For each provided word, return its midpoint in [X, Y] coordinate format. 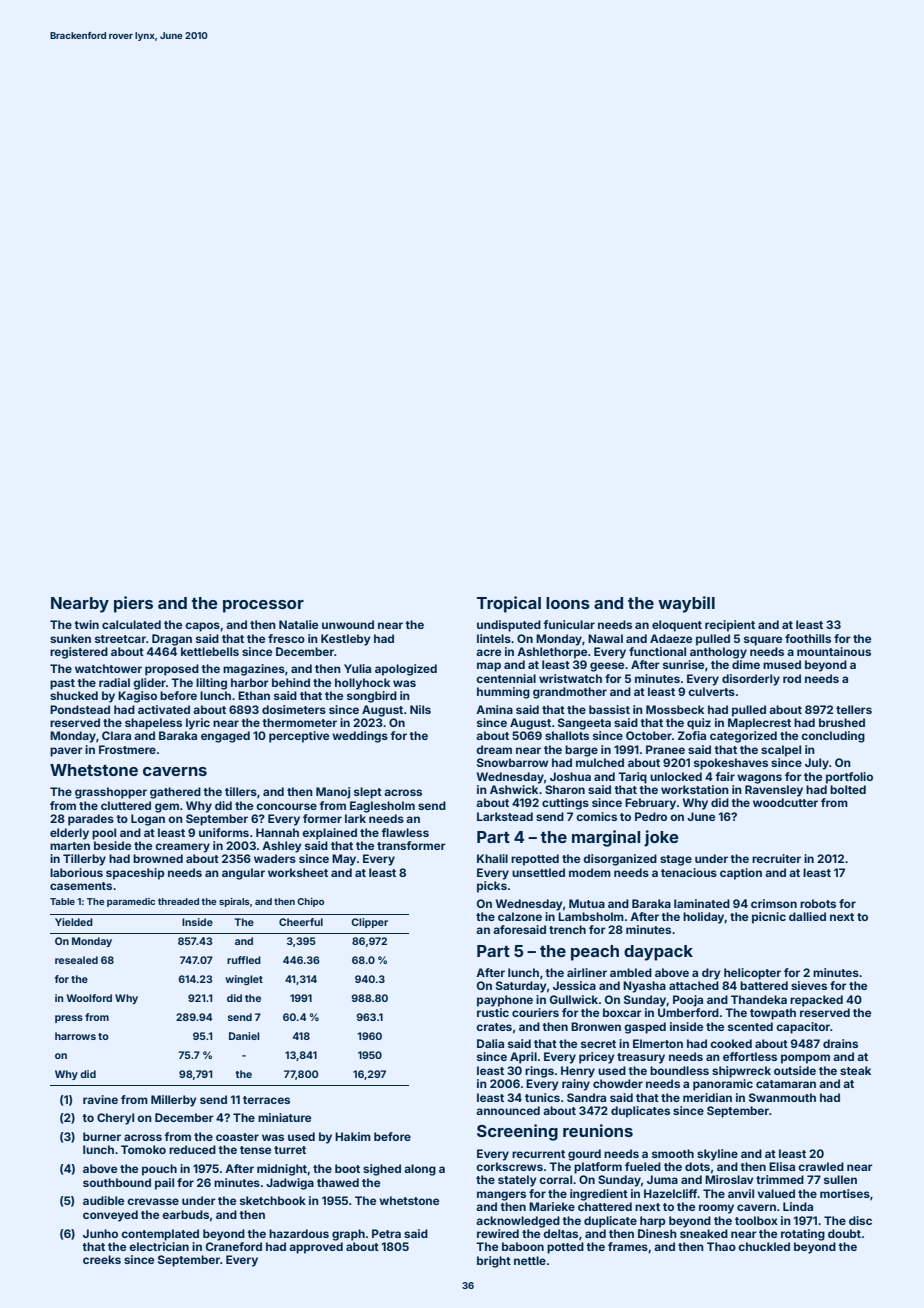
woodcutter [785, 802]
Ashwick [514, 789]
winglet [244, 980]
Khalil [492, 858]
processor [263, 606]
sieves [809, 985]
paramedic [131, 902]
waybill [686, 604]
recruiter [776, 858]
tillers [241, 791]
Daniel [244, 1036]
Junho [100, 1233]
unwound [348, 624]
